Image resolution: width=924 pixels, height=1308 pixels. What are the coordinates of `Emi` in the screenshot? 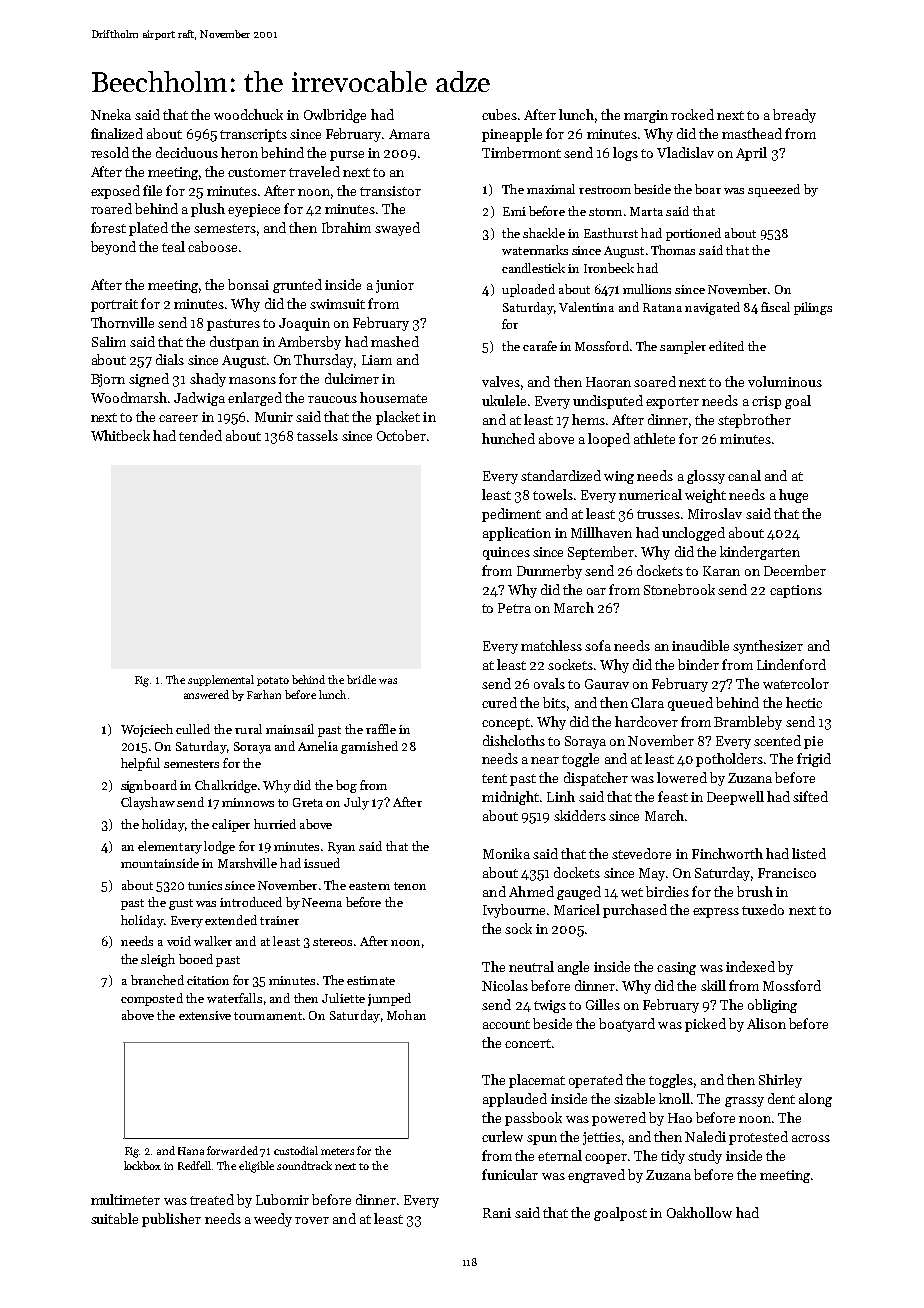 It's located at (514, 211).
